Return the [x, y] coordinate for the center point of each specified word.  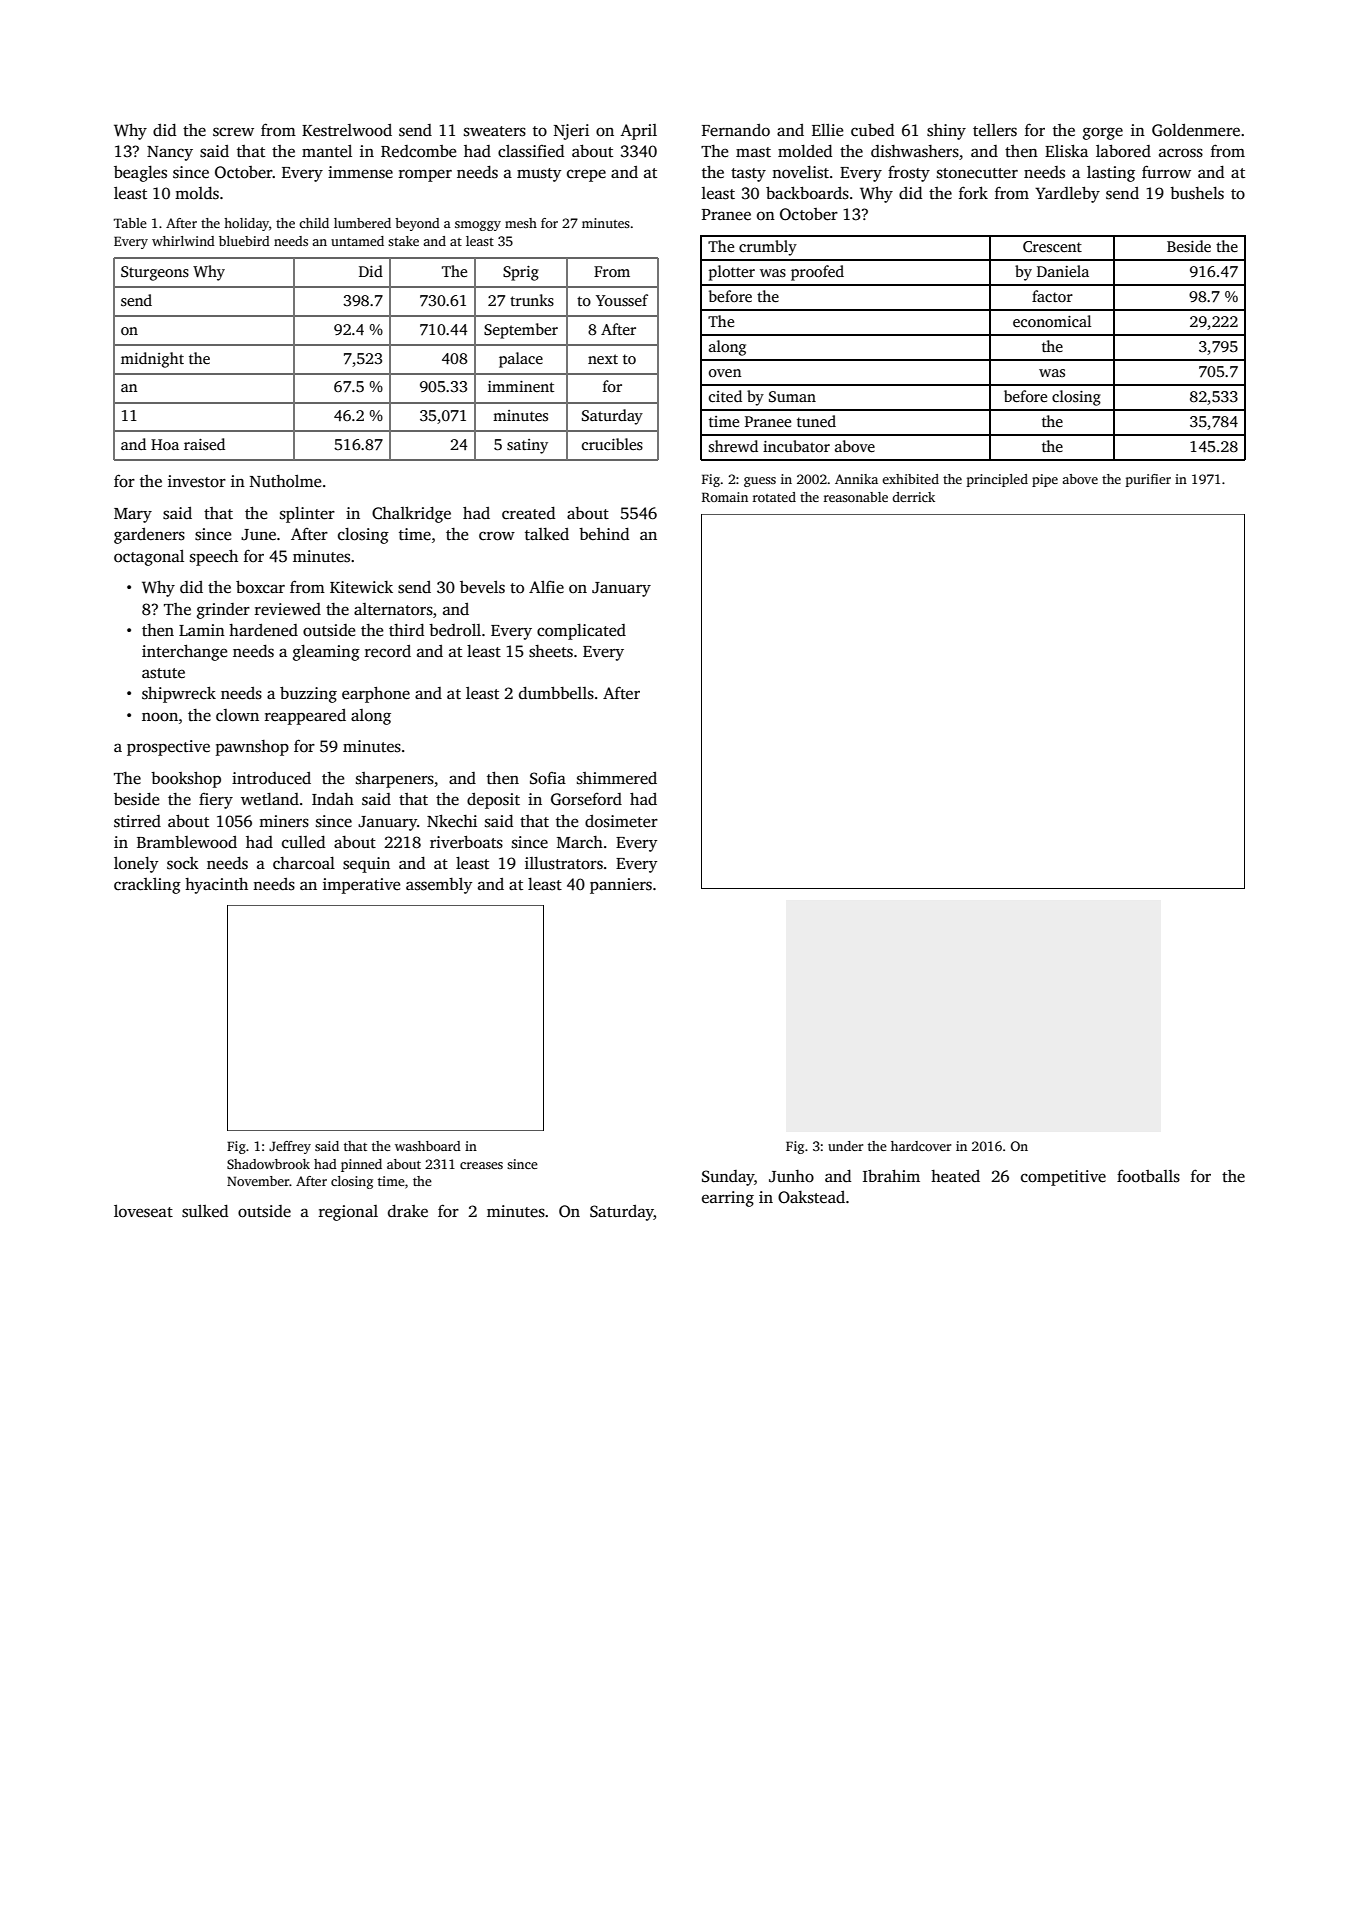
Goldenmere [1196, 130]
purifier [1148, 480]
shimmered [617, 778]
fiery [216, 801]
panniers [621, 886]
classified [531, 151]
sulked [205, 1211]
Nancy [170, 153]
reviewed [288, 609]
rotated [774, 497]
